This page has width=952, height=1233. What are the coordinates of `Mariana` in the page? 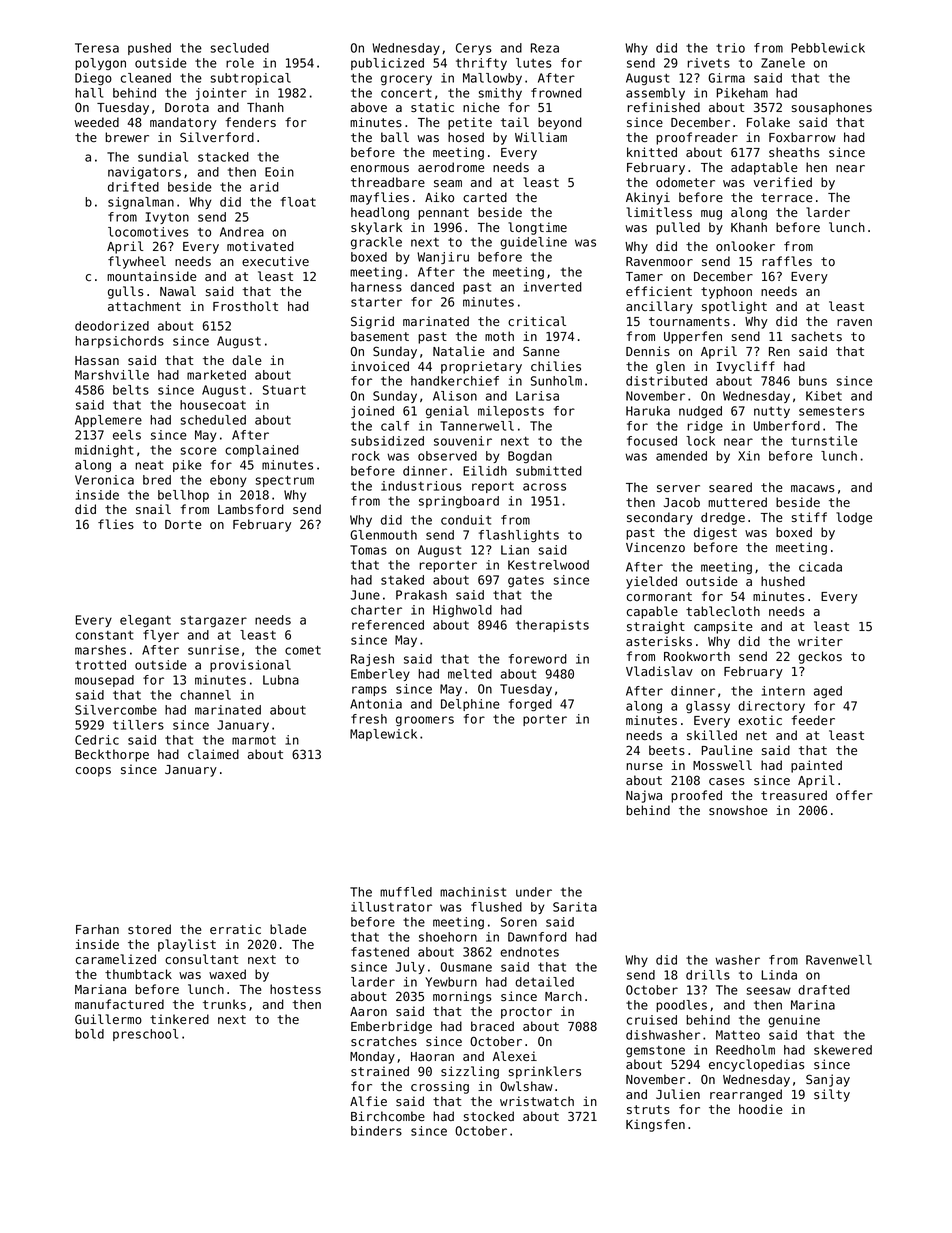 It's located at (100, 989).
